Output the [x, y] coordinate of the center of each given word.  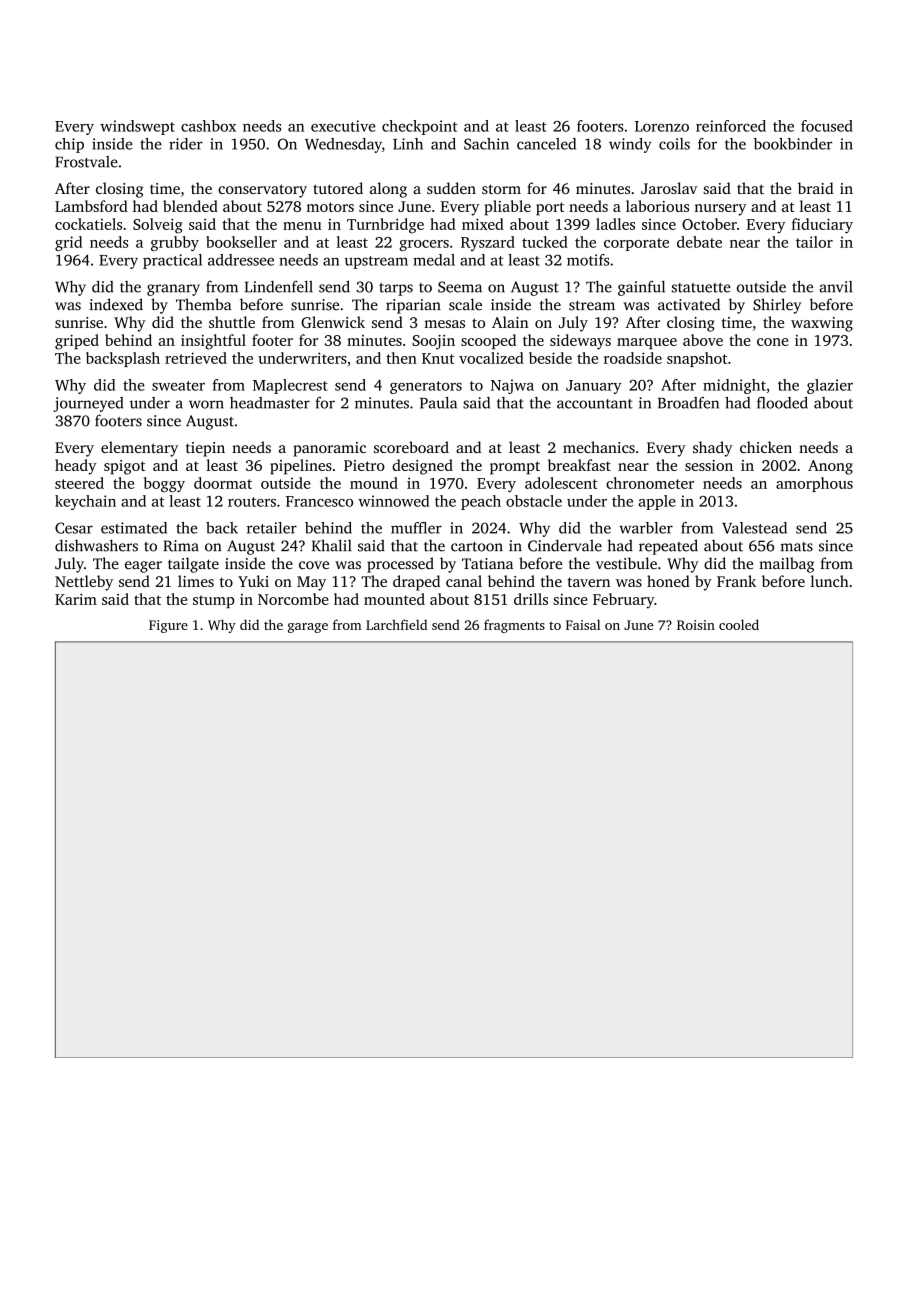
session [709, 465]
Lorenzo [662, 126]
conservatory [262, 191]
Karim [76, 599]
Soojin [433, 342]
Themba [203, 304]
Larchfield [396, 624]
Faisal [583, 624]
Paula [438, 403]
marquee [647, 343]
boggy [164, 485]
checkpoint [419, 127]
